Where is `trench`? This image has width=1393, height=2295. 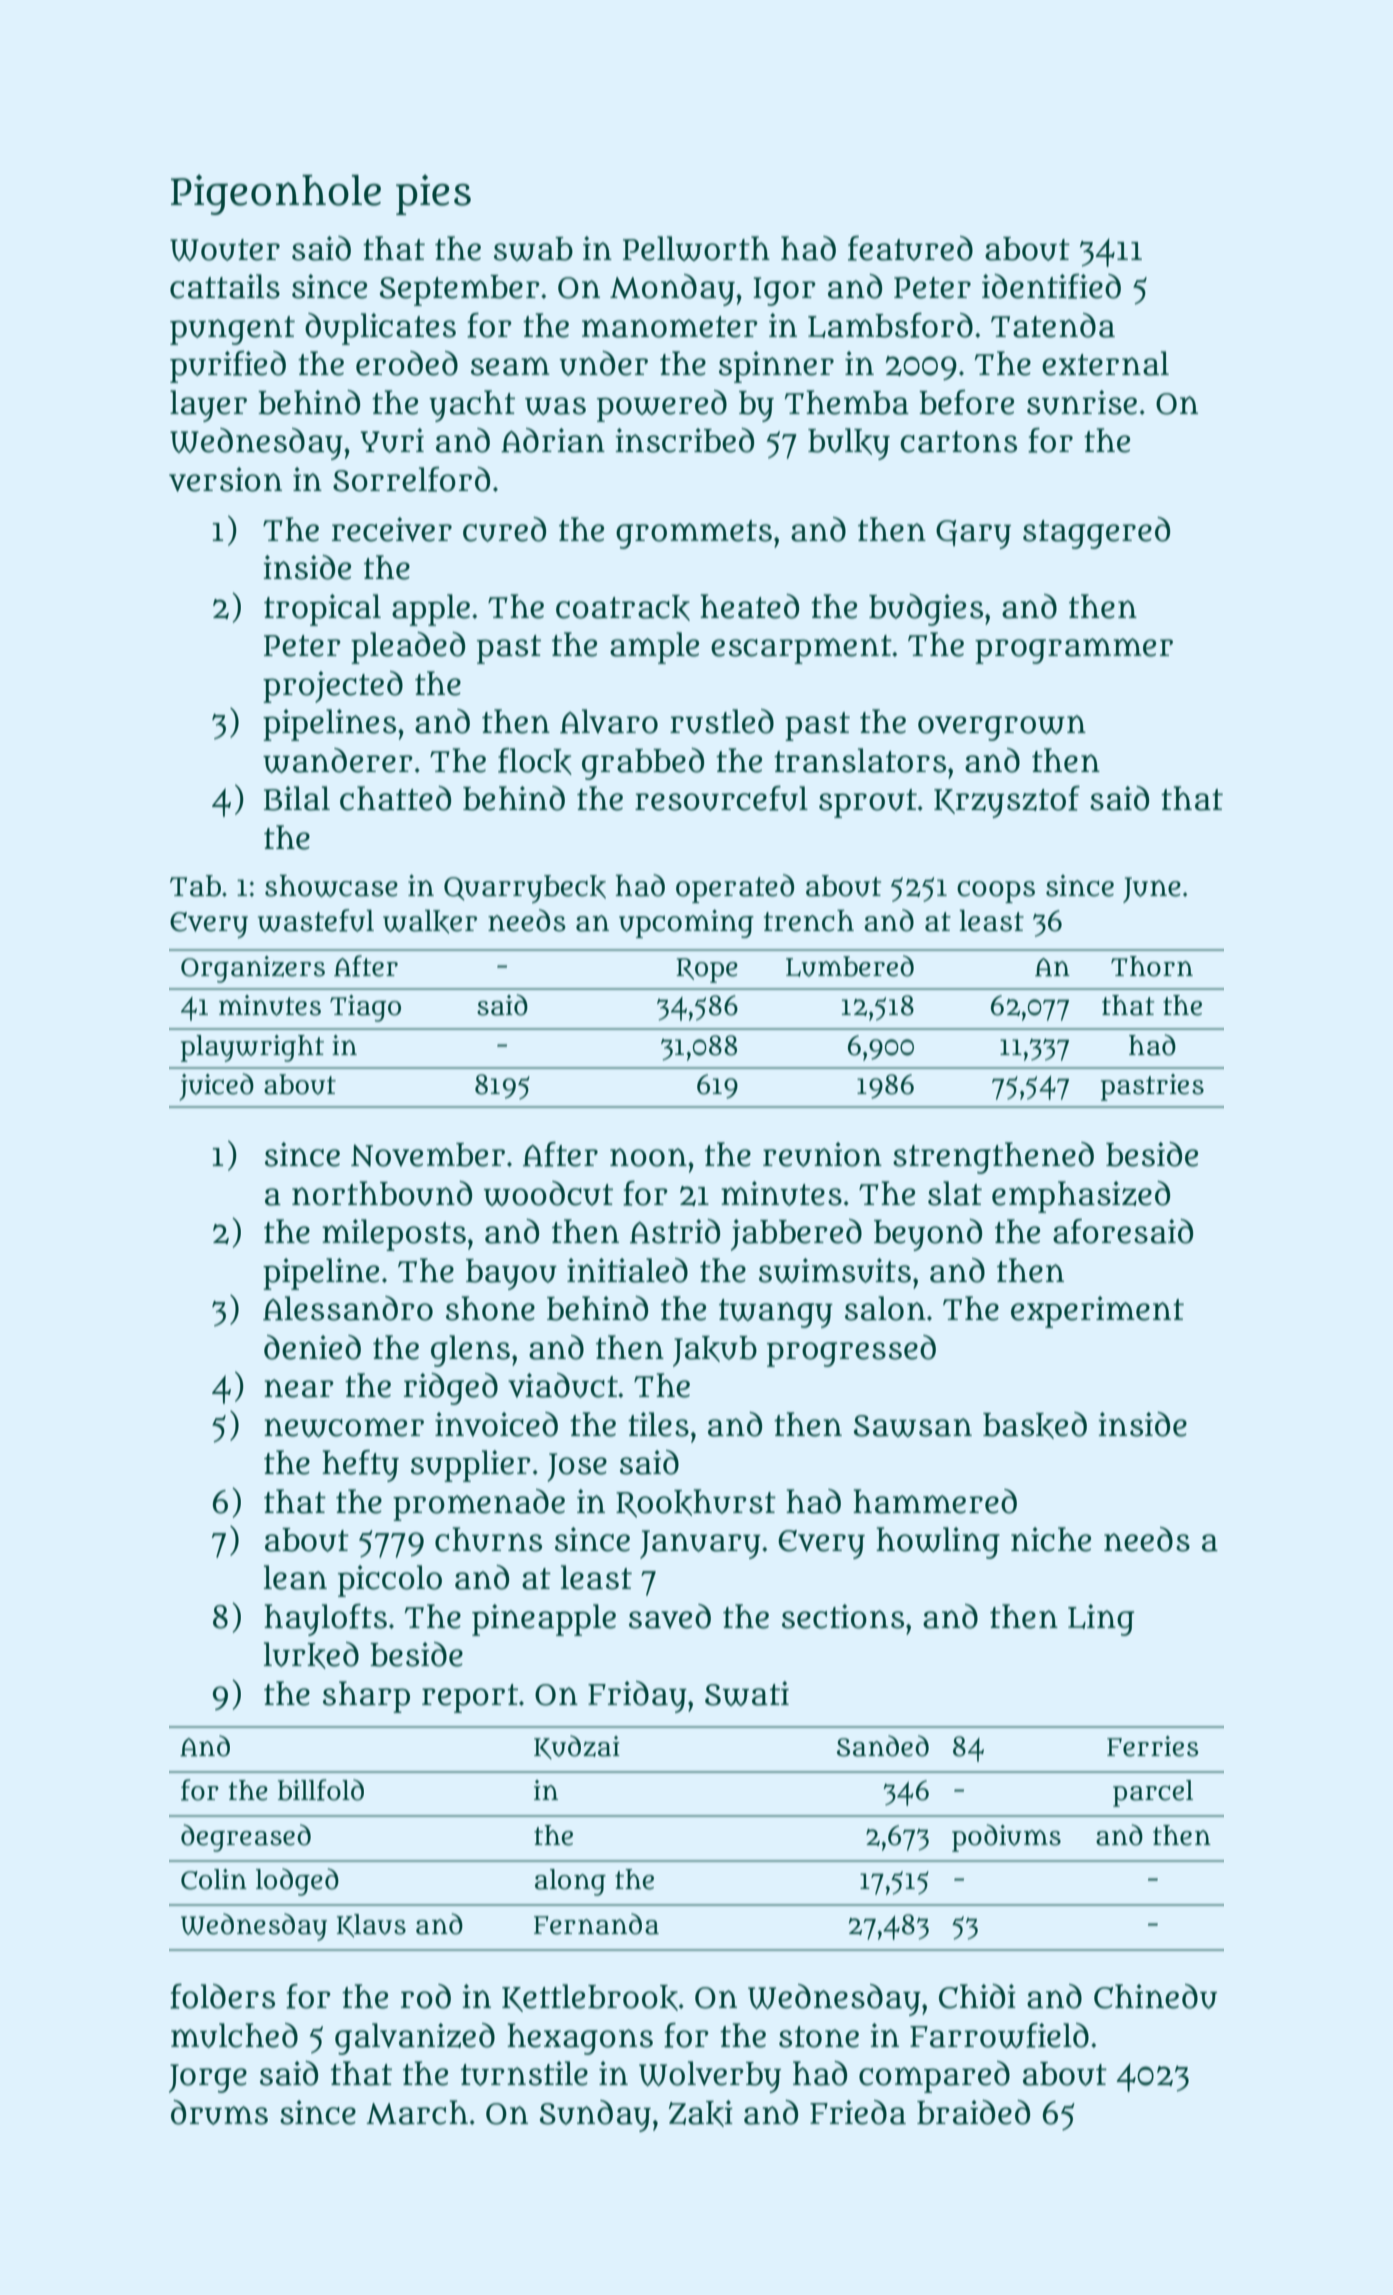 trench is located at coordinates (809, 921).
